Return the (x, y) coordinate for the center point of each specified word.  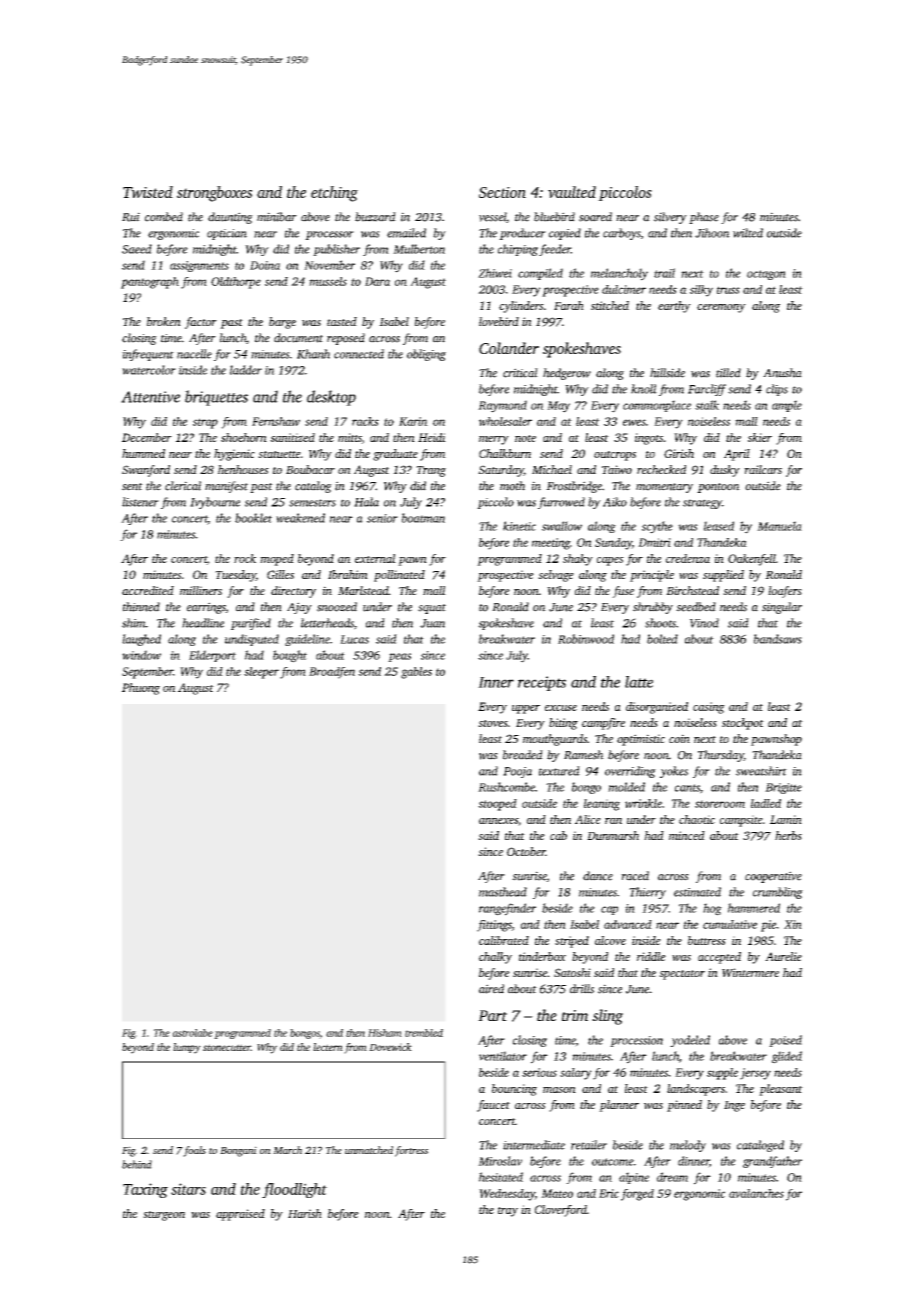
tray (508, 1212)
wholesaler (505, 421)
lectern (328, 1047)
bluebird (554, 217)
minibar (277, 217)
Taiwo (617, 469)
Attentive (150, 397)
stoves (493, 723)
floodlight (294, 1190)
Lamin (786, 819)
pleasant (781, 1090)
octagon (766, 275)
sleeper (261, 673)
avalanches (756, 1193)
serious (539, 1072)
